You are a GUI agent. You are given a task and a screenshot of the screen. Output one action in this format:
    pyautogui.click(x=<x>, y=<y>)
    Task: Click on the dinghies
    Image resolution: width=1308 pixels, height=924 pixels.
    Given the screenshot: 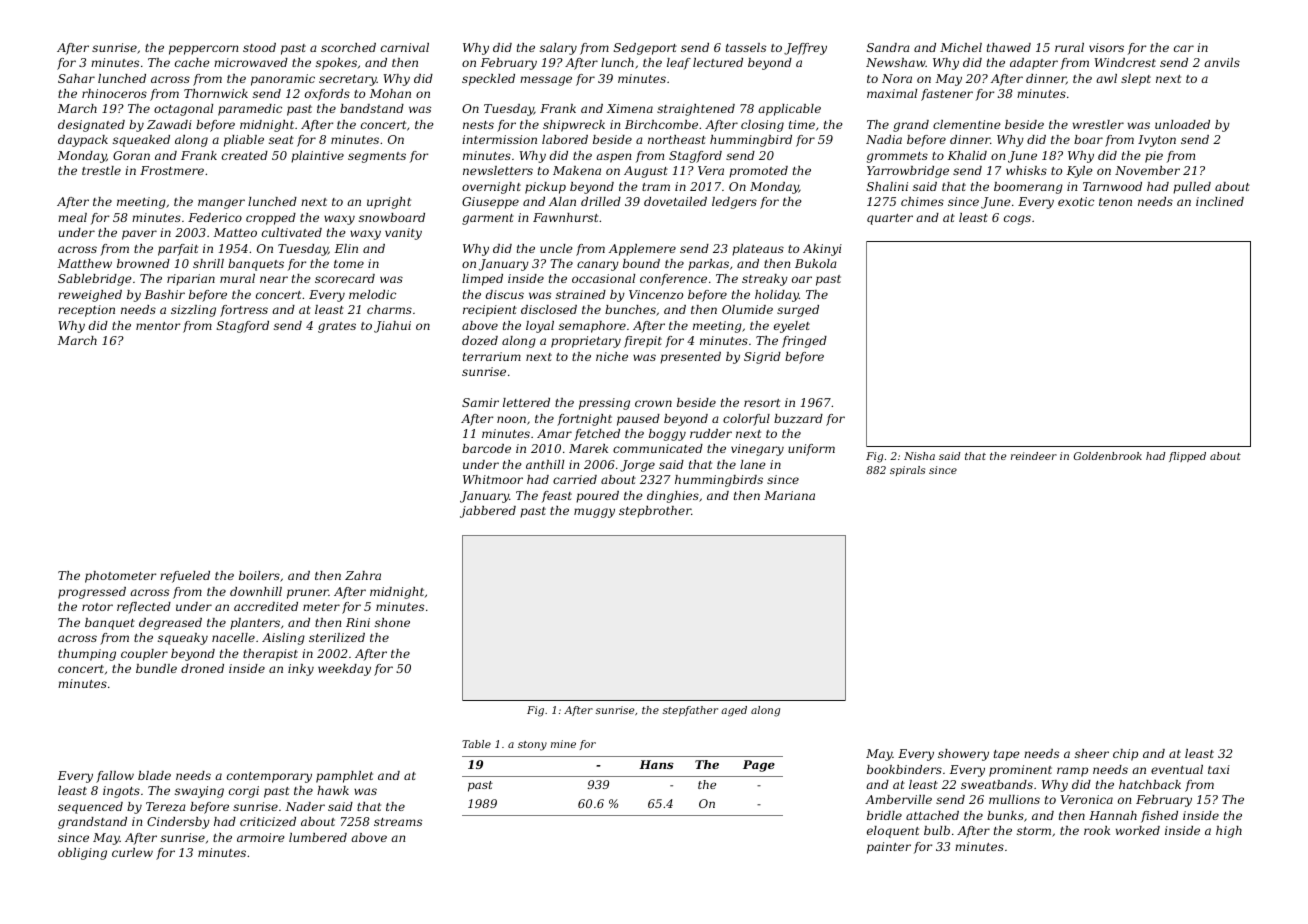 What is the action you would take?
    pyautogui.click(x=673, y=497)
